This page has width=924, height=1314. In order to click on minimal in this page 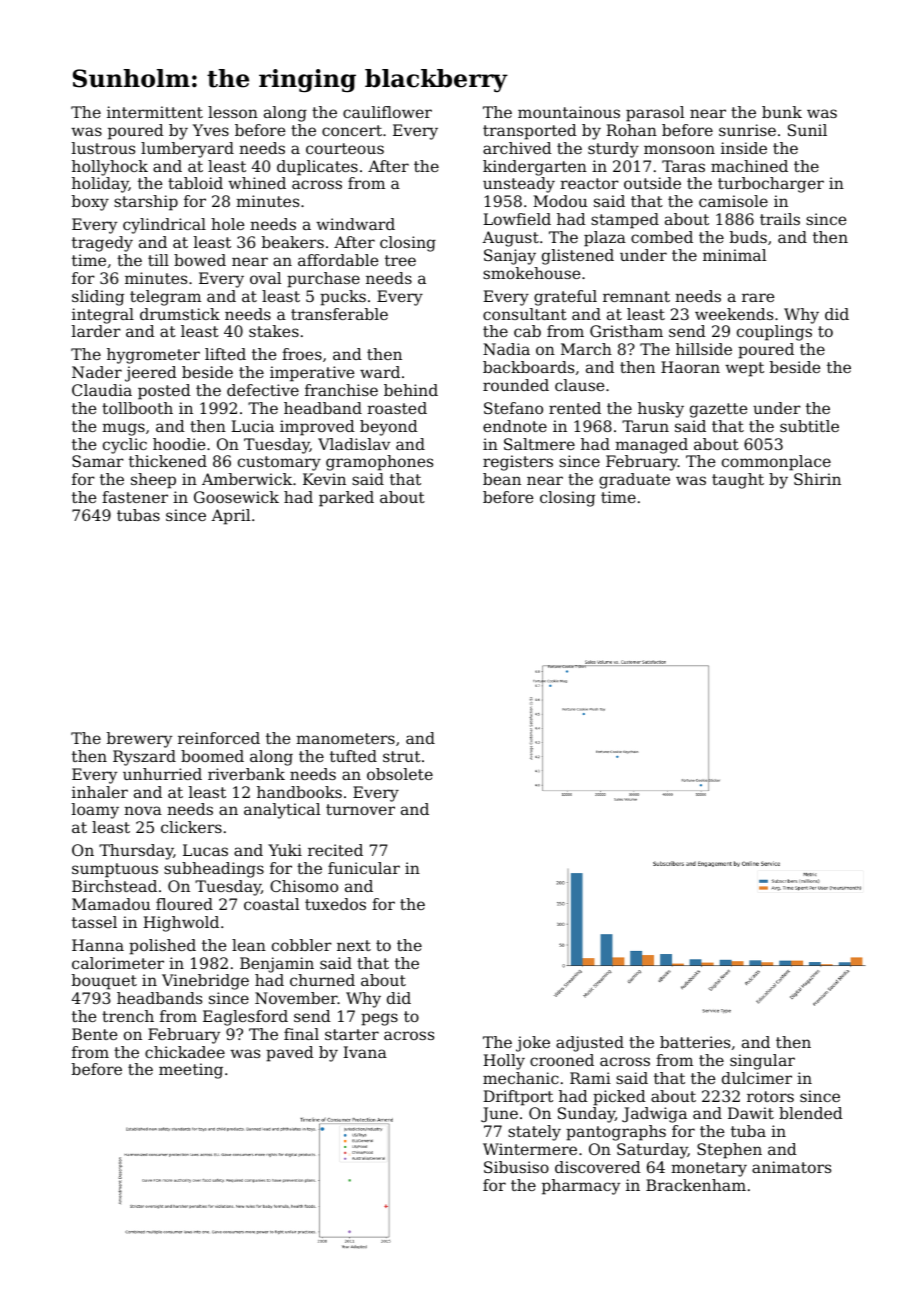, I will do `click(735, 255)`.
